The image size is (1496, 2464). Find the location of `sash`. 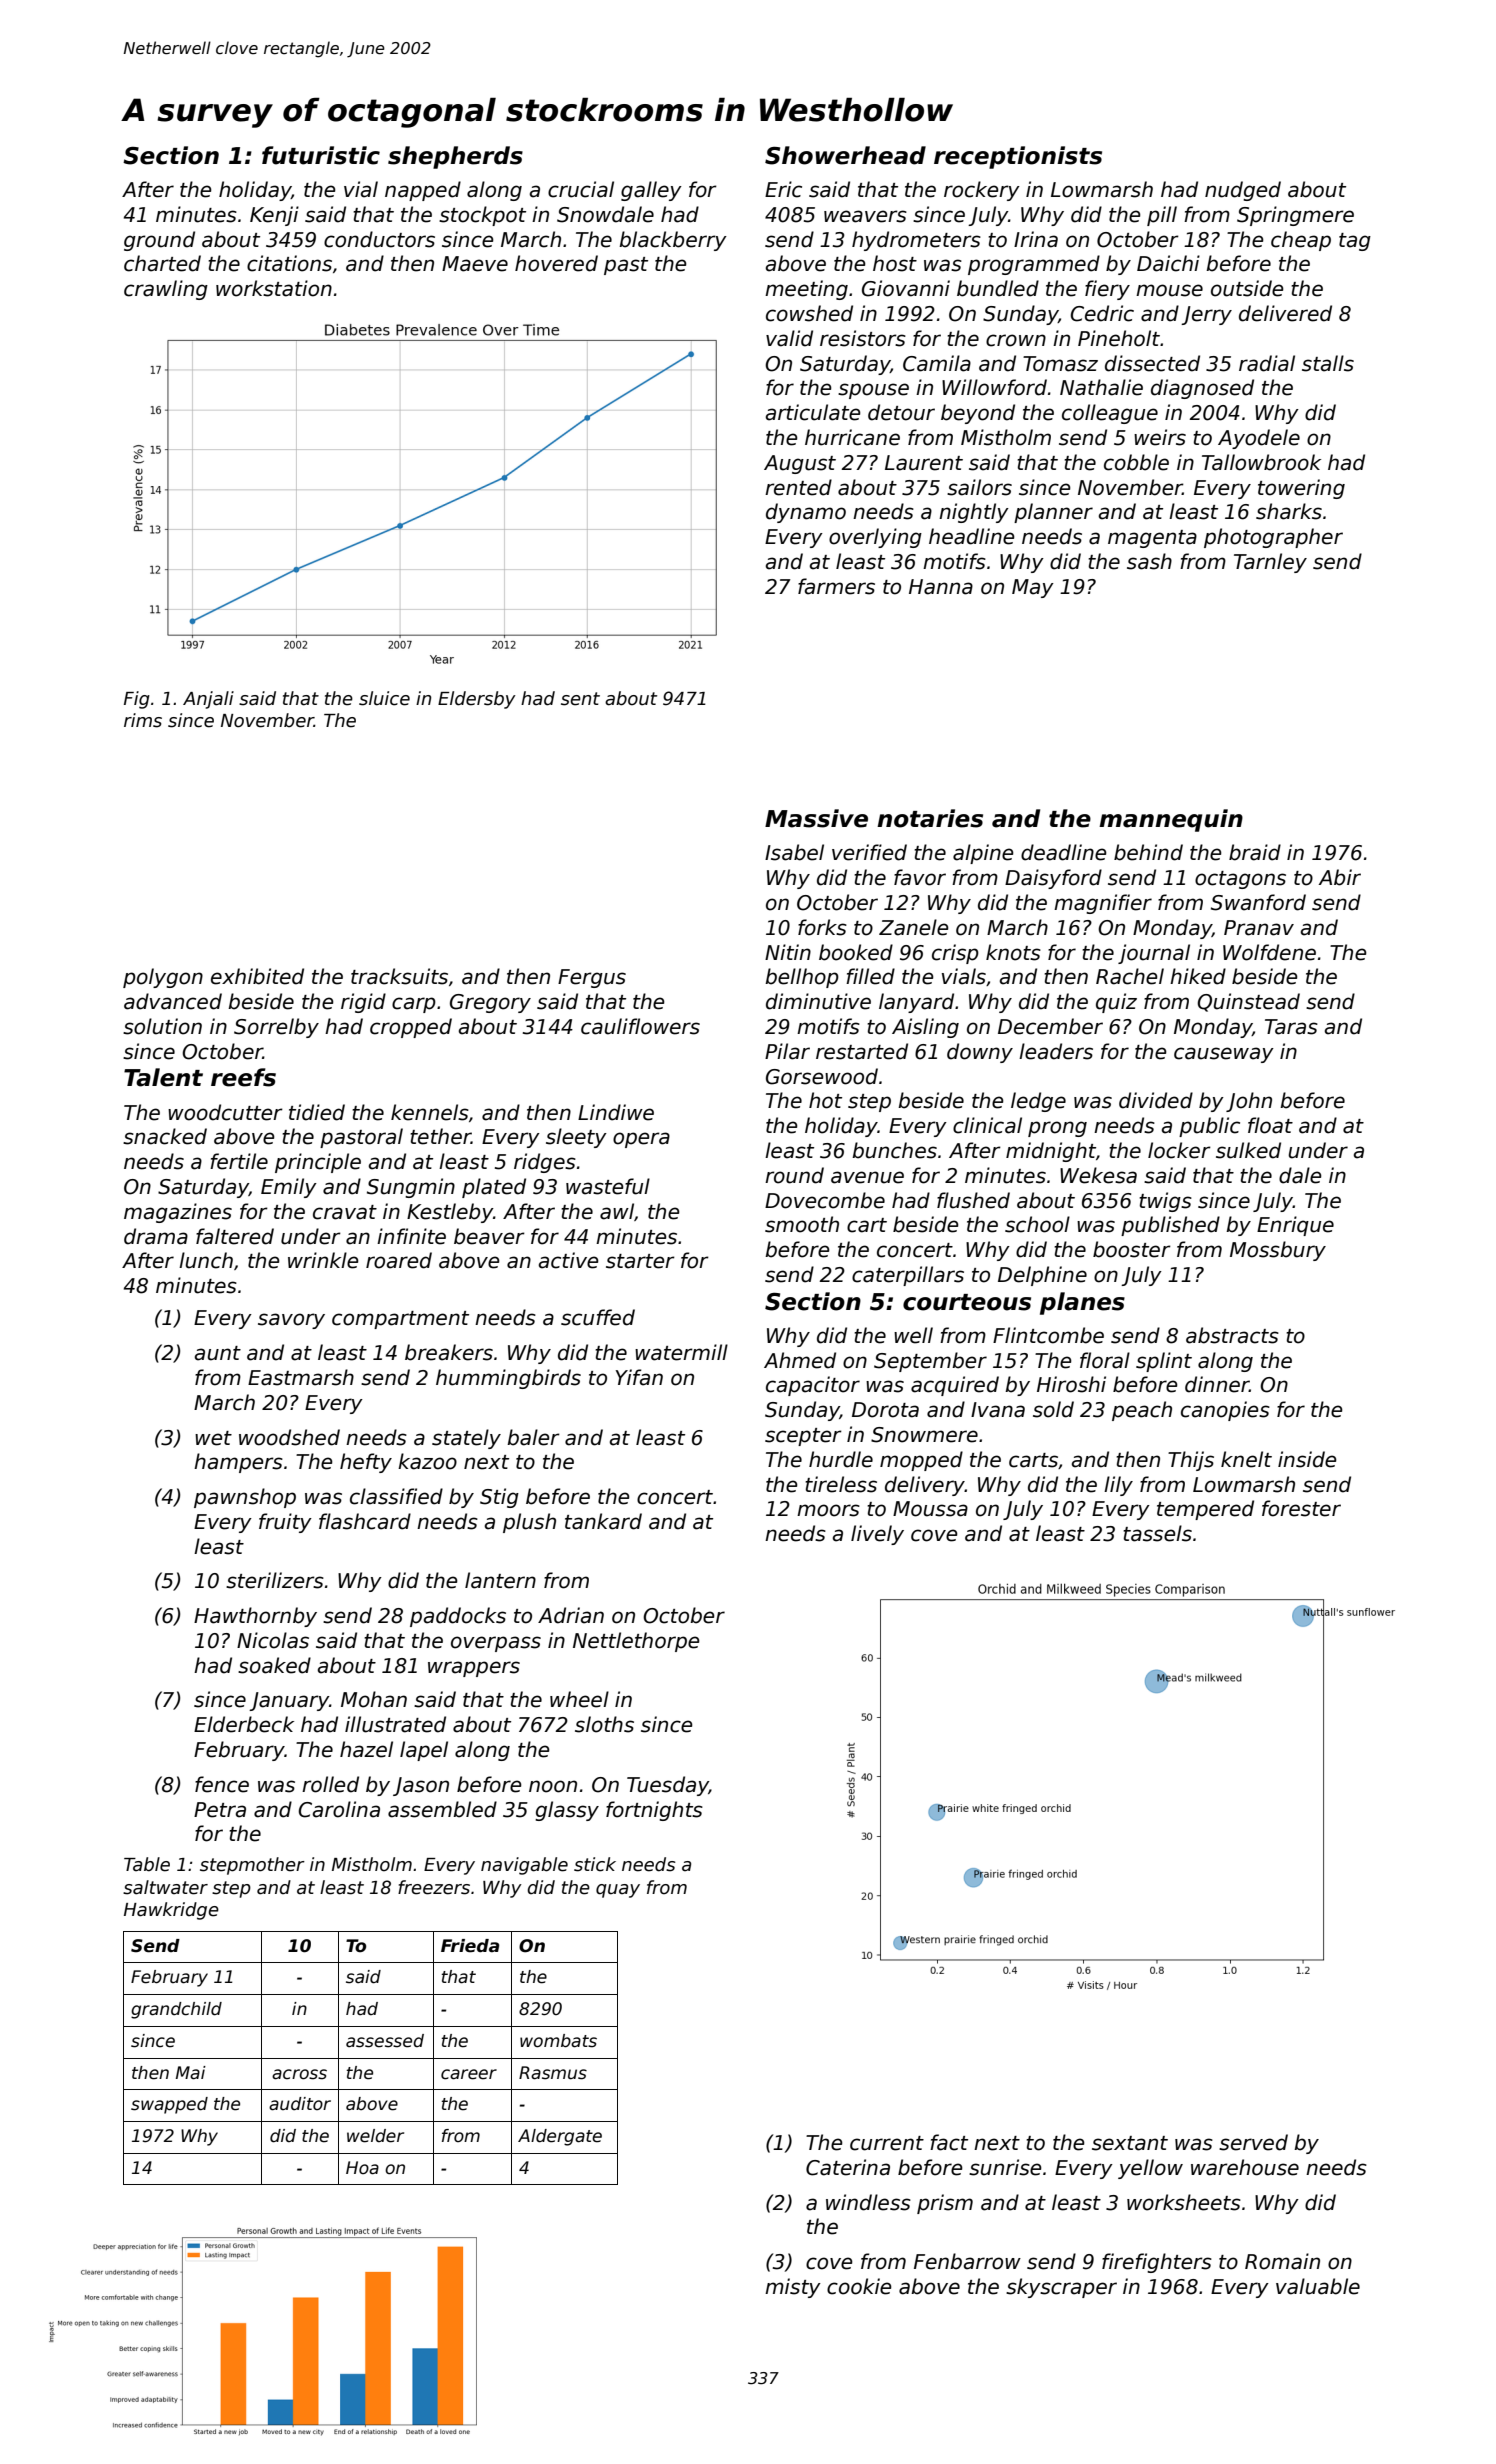

sash is located at coordinates (1149, 561).
